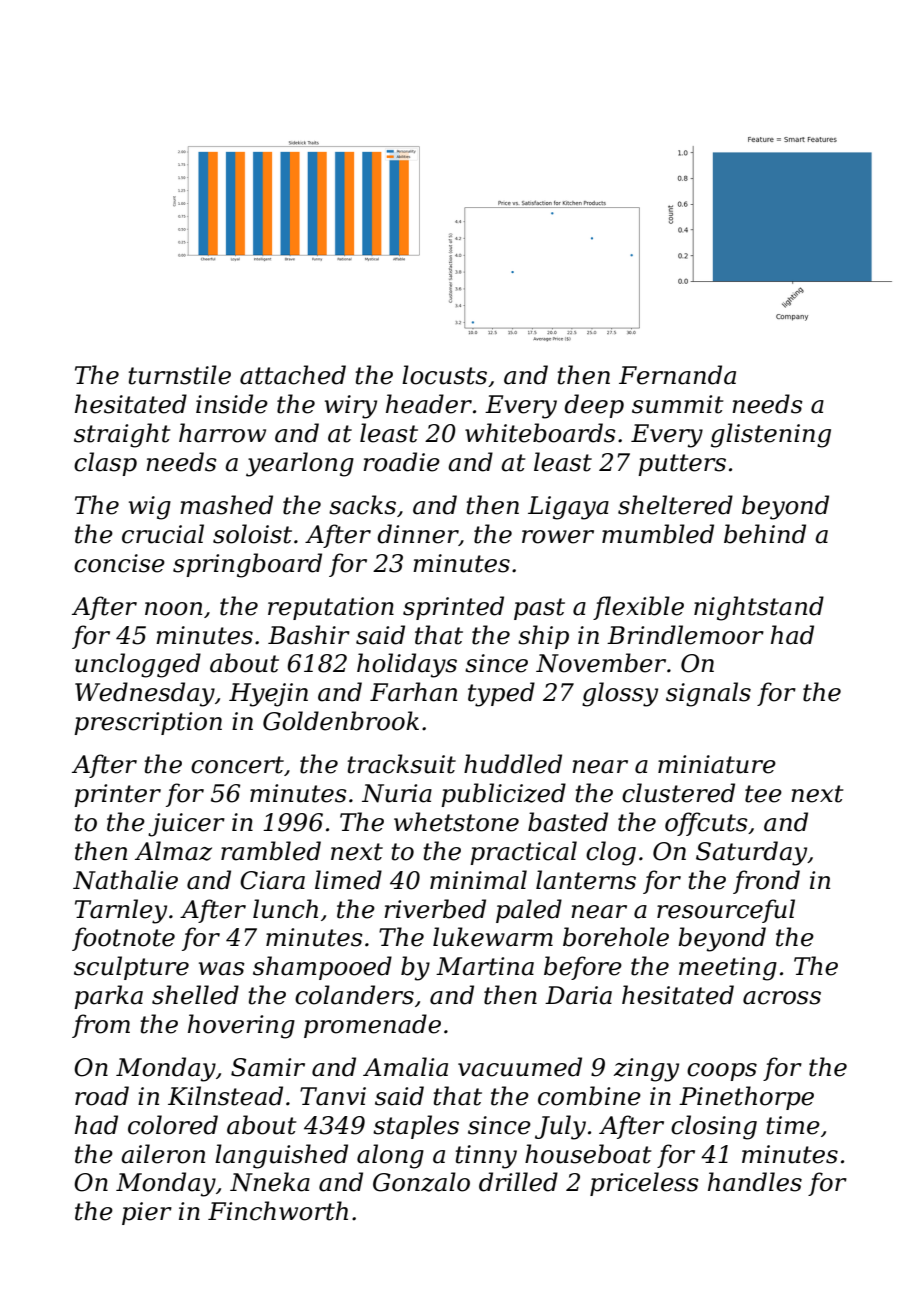 The width and height of the document is (924, 1311). What do you see at coordinates (677, 375) in the document?
I see `Fernanda` at bounding box center [677, 375].
